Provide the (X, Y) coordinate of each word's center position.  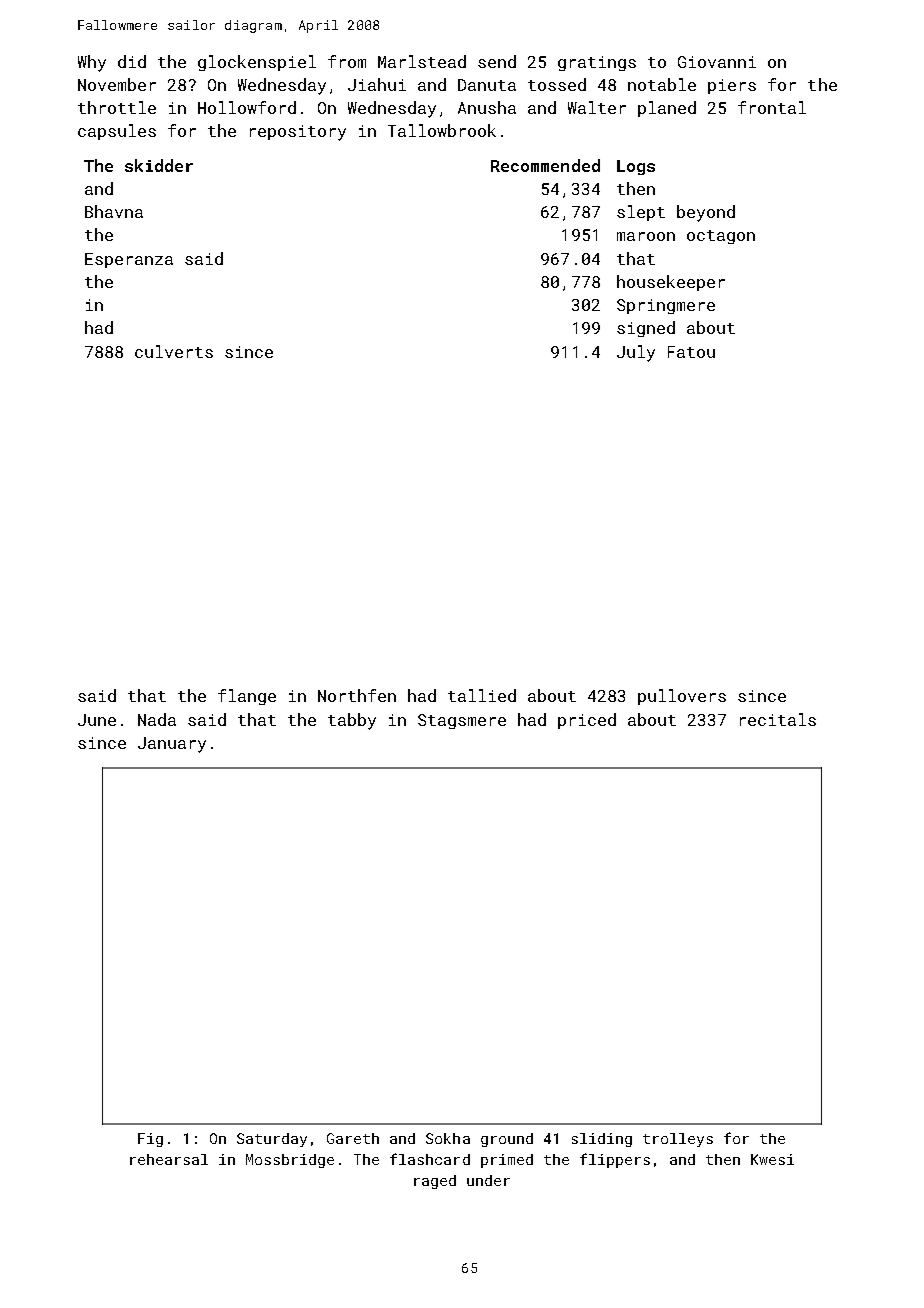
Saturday (272, 1140)
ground (507, 1140)
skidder (159, 165)
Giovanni (717, 62)
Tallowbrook (442, 130)
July (636, 353)
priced (587, 721)
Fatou (691, 352)
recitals (778, 719)
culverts (174, 351)
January (172, 745)
